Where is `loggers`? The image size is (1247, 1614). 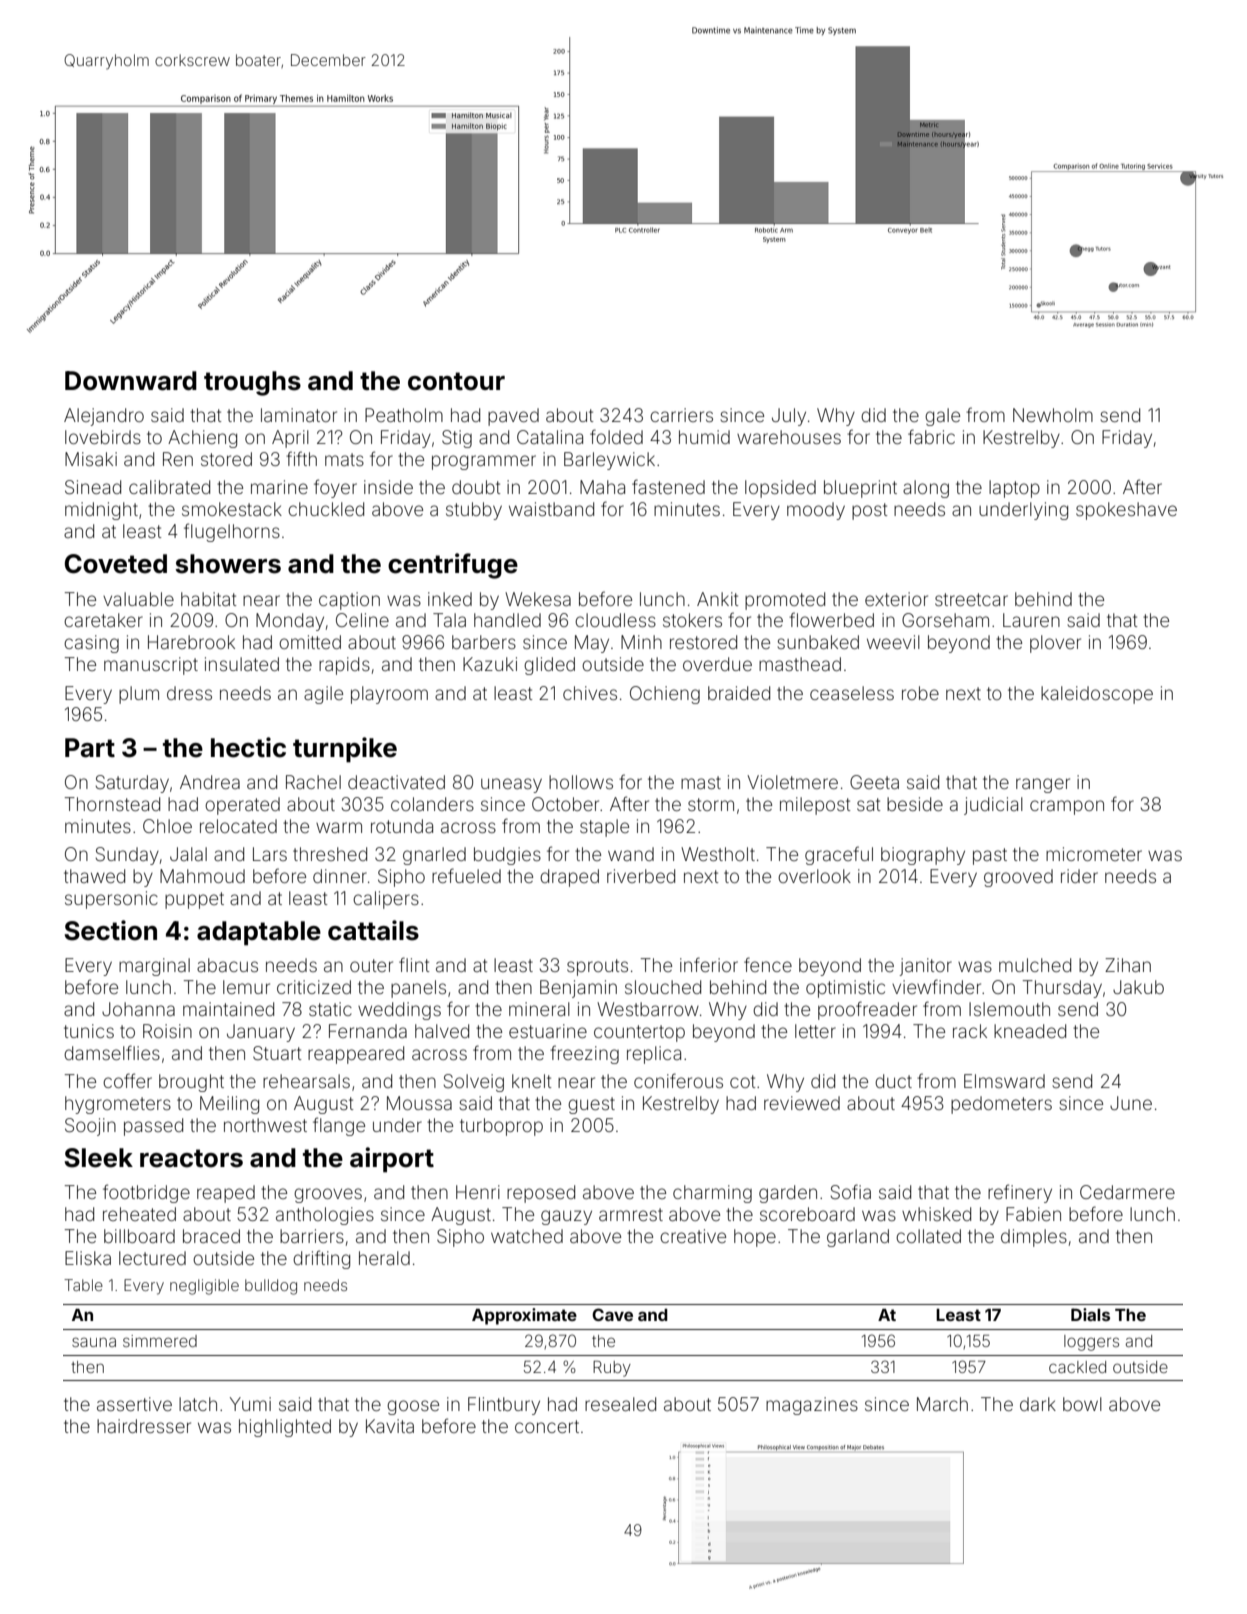
loggers is located at coordinates (1091, 1343).
